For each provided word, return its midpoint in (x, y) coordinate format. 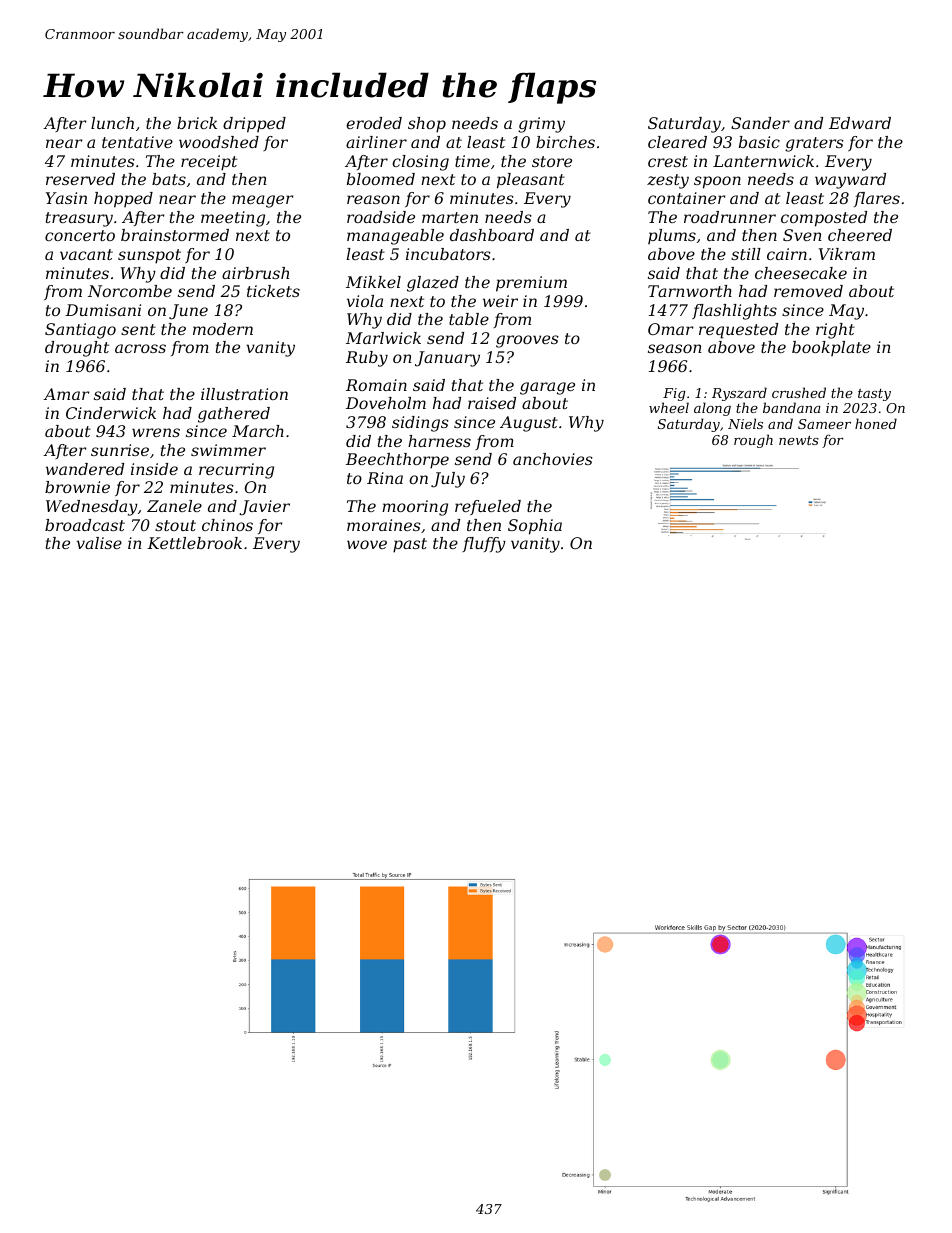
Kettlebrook (194, 543)
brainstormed (175, 235)
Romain (376, 385)
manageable (395, 237)
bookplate (831, 348)
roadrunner (730, 217)
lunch (112, 123)
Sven (802, 235)
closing (420, 163)
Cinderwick (111, 413)
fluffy (484, 545)
